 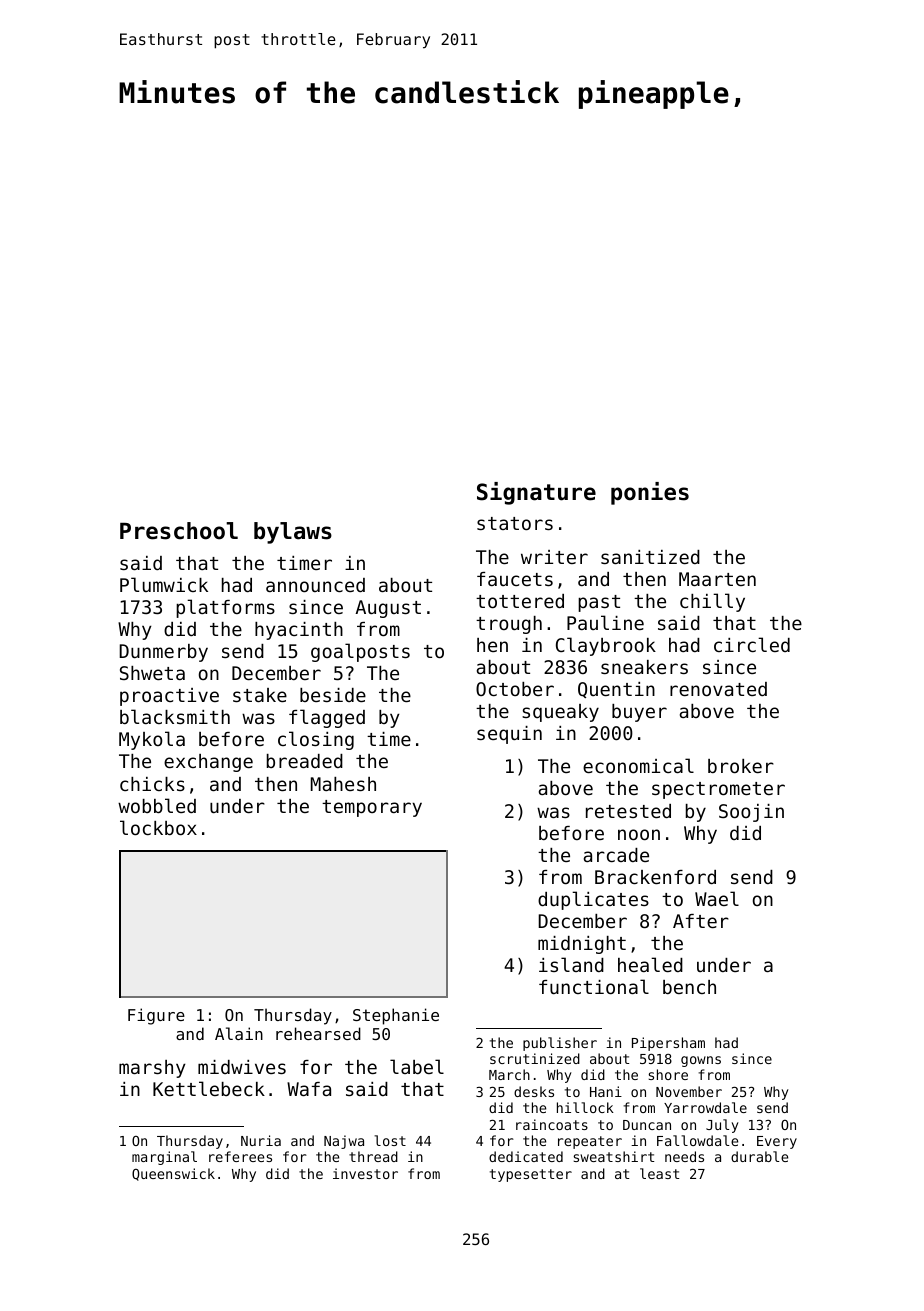 I want to click on economical, so click(x=638, y=765).
